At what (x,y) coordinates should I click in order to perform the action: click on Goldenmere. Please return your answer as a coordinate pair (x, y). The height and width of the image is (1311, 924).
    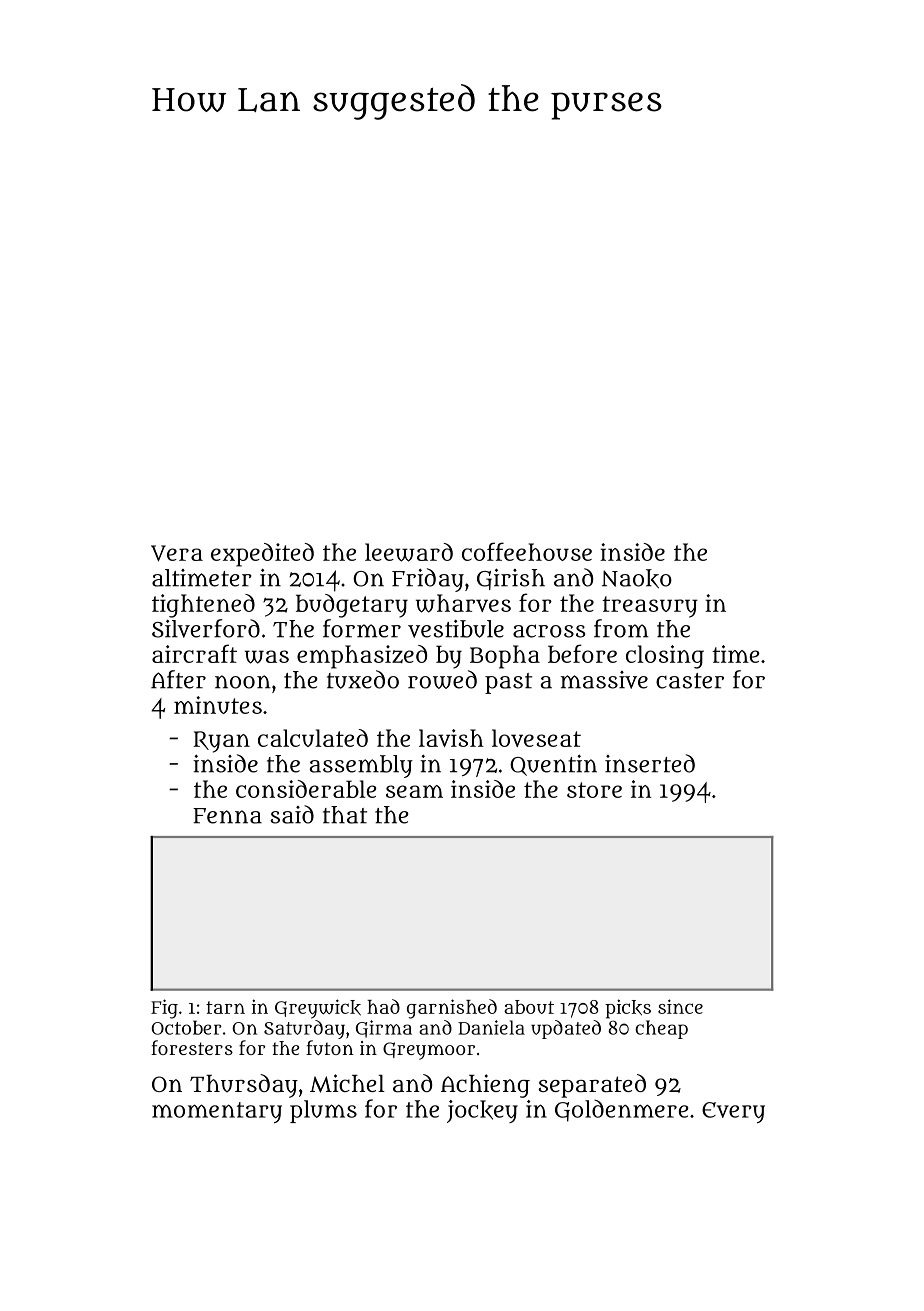
    Looking at the image, I should click on (622, 1110).
